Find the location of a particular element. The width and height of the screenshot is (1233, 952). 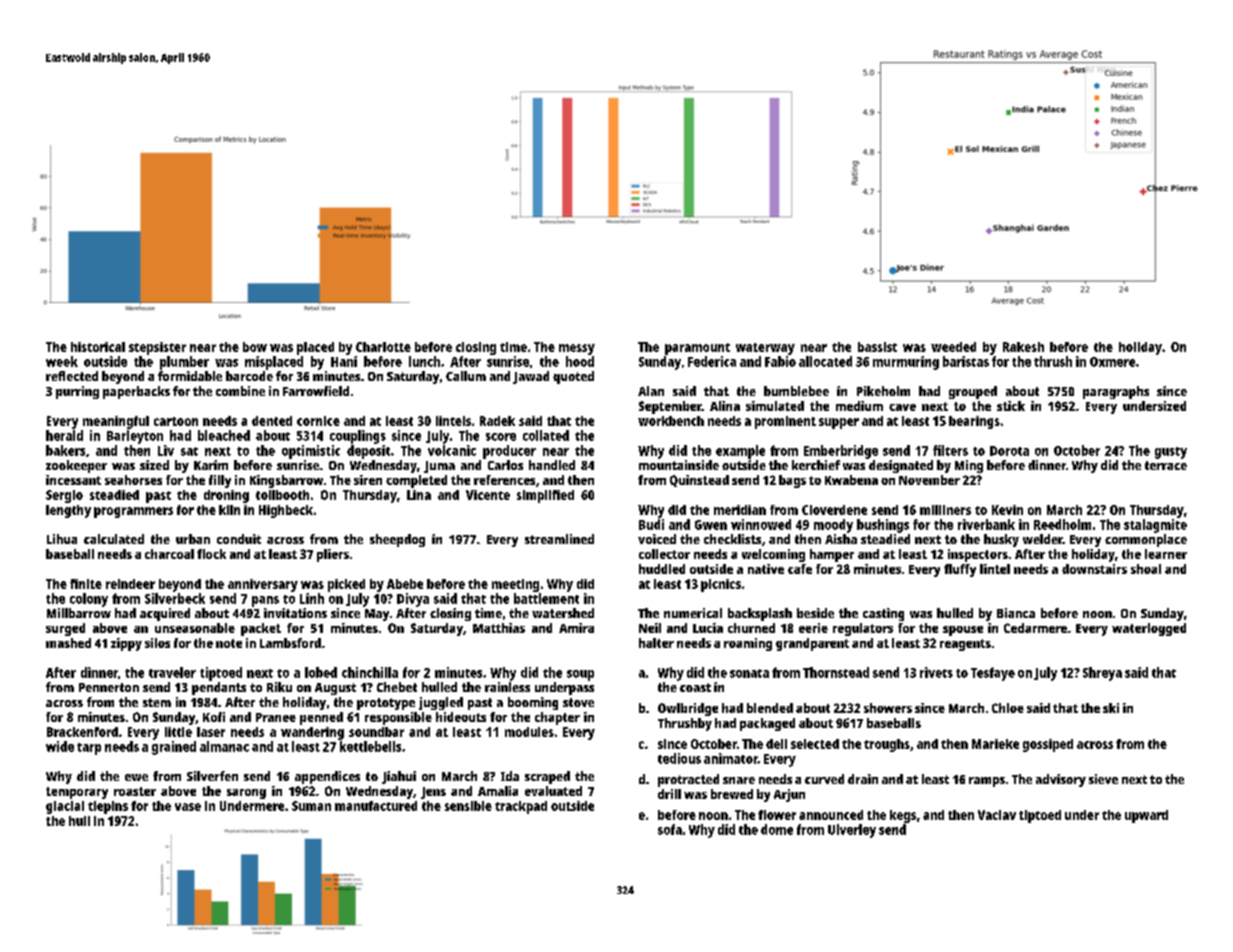

stick is located at coordinates (1011, 406).
